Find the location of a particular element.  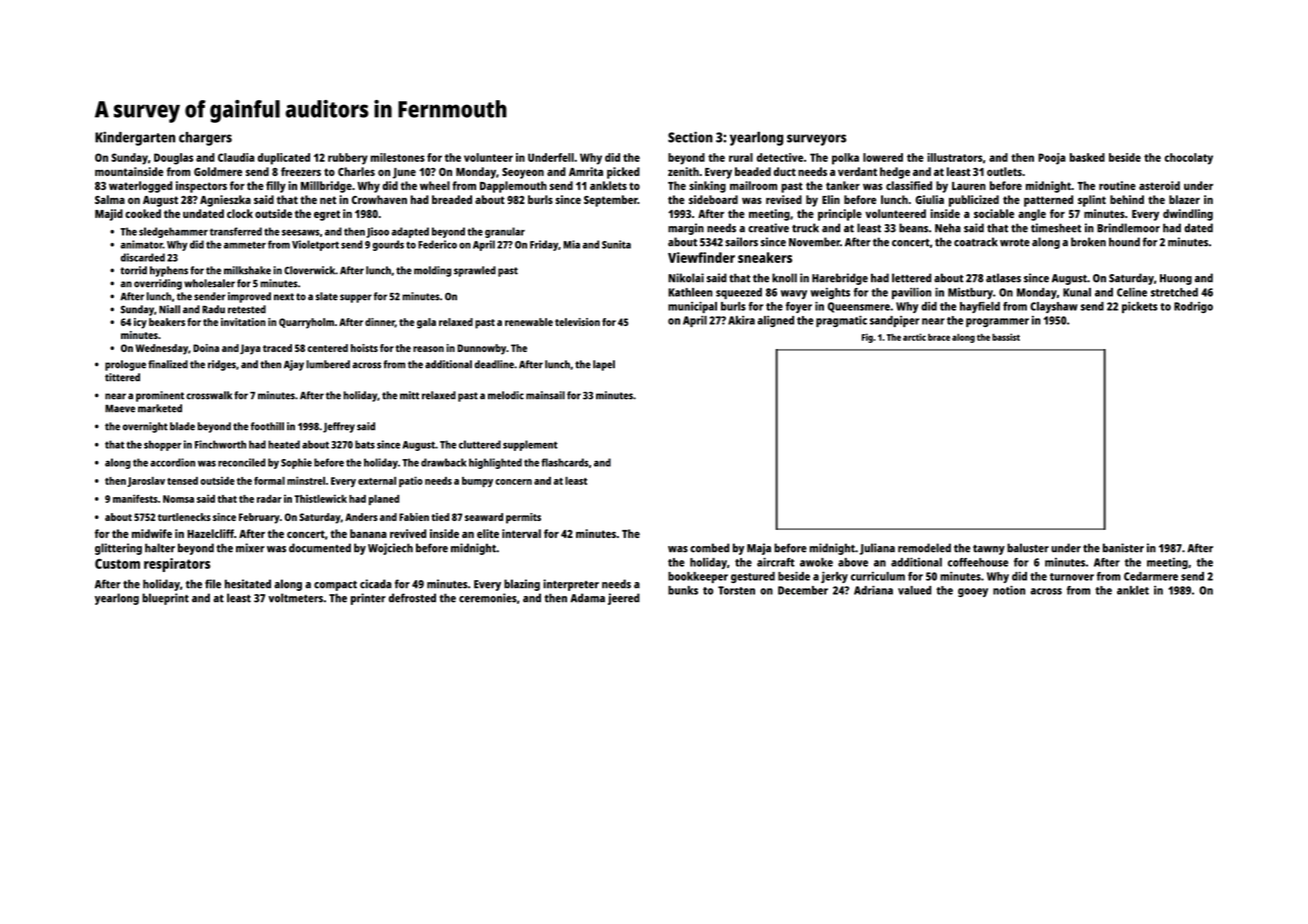

zenith is located at coordinates (683, 171).
